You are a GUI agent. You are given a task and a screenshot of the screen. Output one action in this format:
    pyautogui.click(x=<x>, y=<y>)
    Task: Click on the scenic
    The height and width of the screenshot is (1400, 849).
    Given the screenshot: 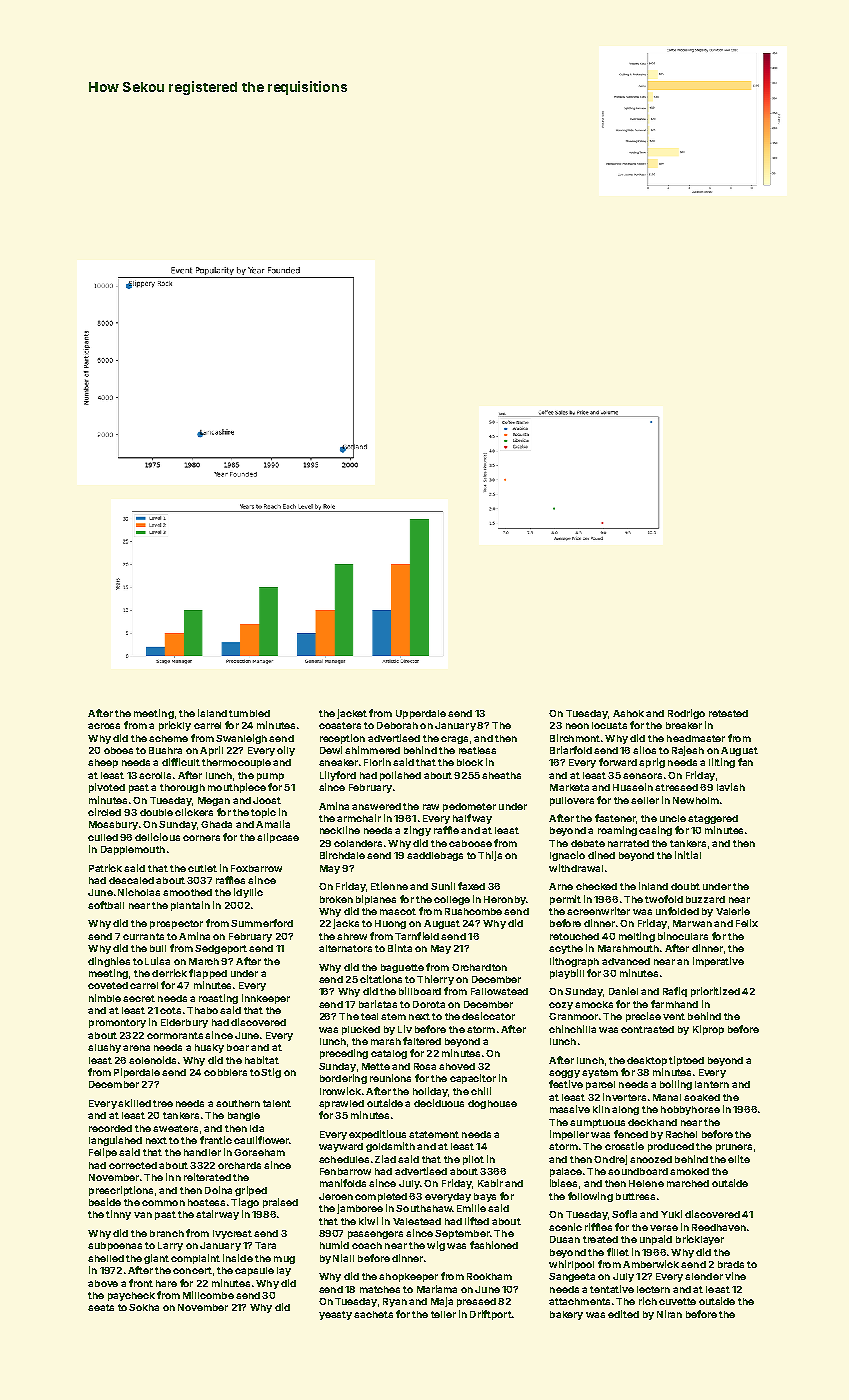 What is the action you would take?
    pyautogui.click(x=565, y=1227)
